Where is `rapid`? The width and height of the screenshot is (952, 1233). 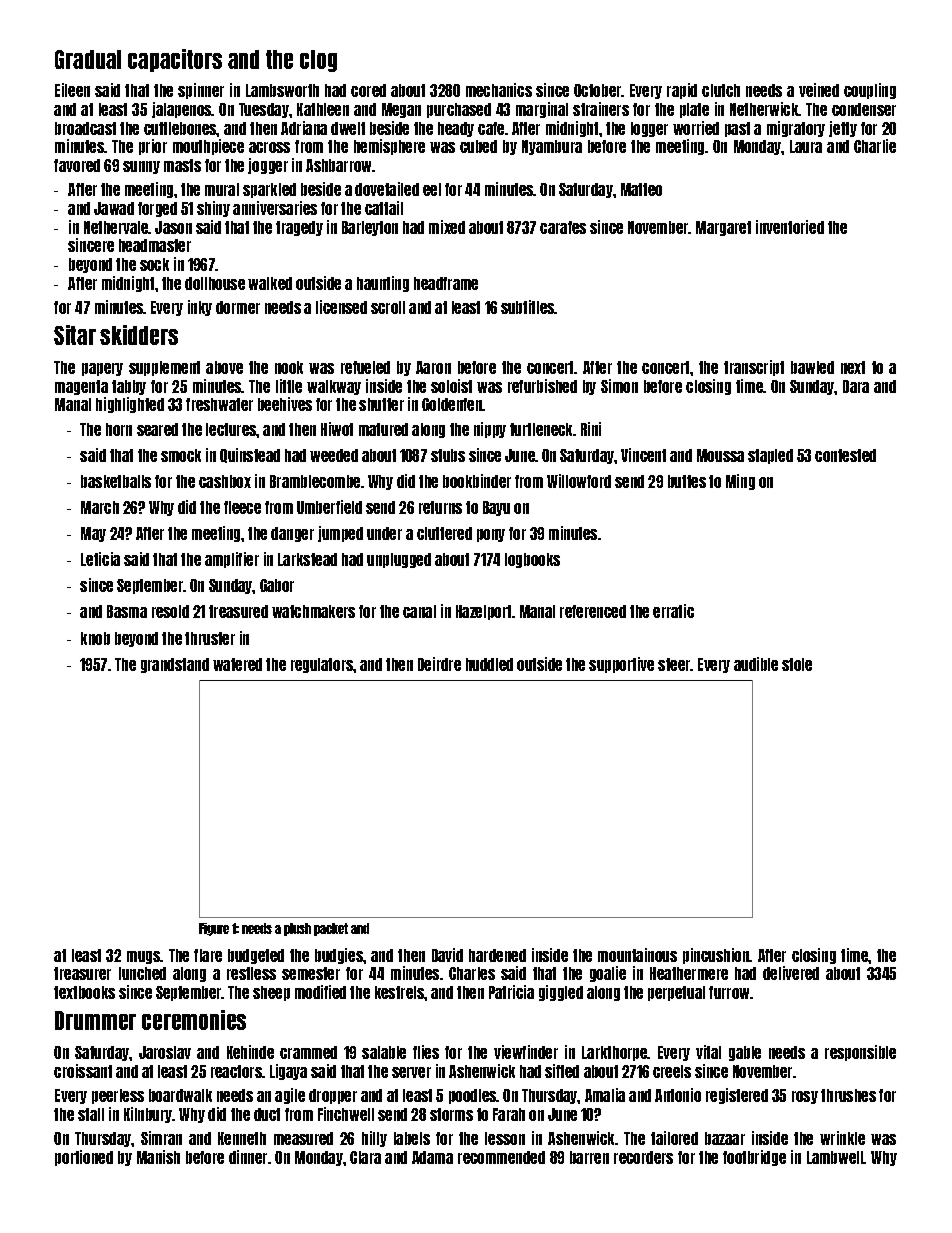
rapid is located at coordinates (682, 91).
